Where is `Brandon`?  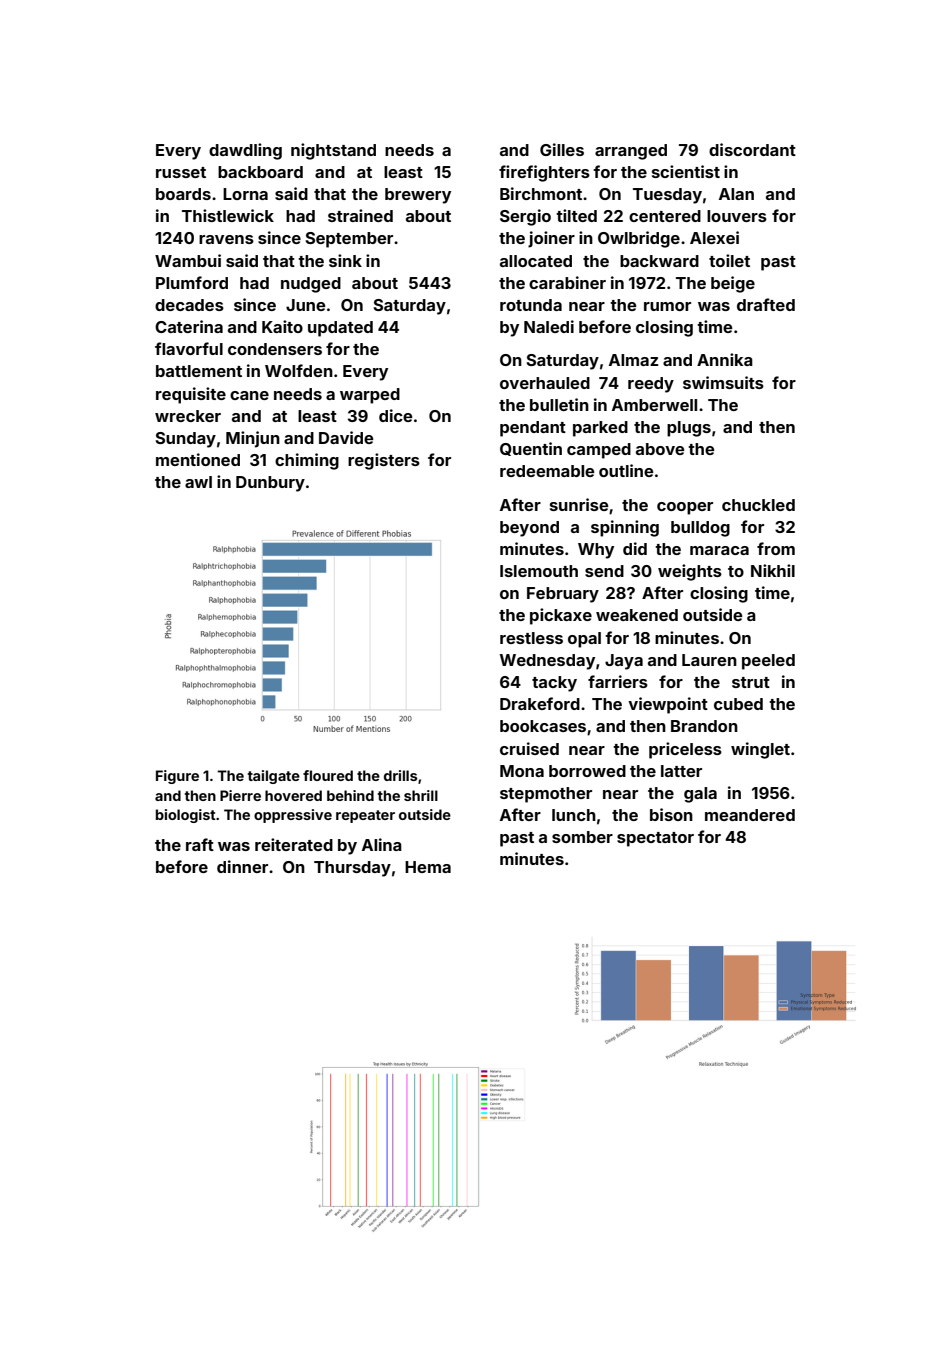
Brandon is located at coordinates (704, 726).
